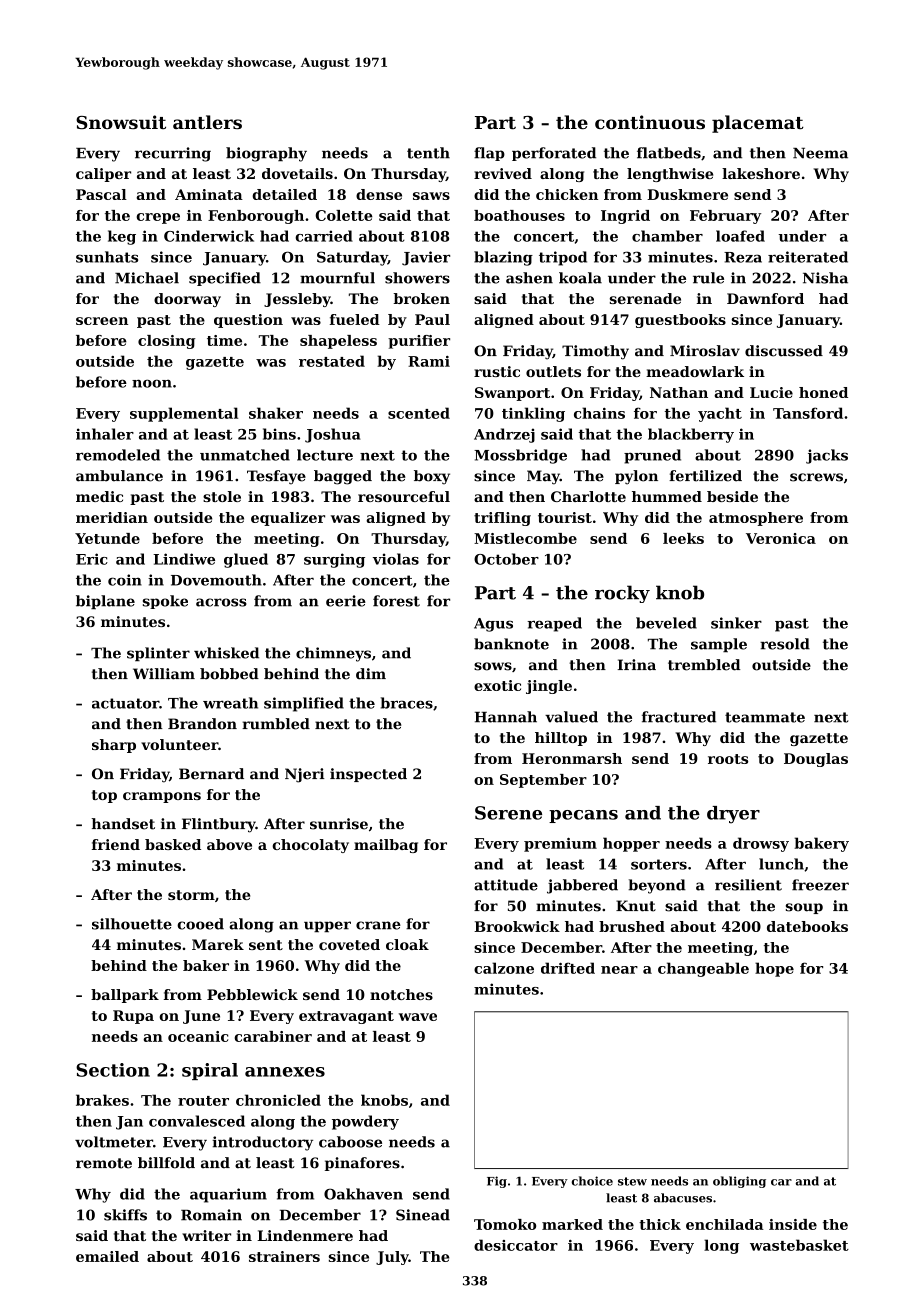 Image resolution: width=924 pixels, height=1308 pixels. What do you see at coordinates (349, 944) in the screenshot?
I see `coveted` at bounding box center [349, 944].
